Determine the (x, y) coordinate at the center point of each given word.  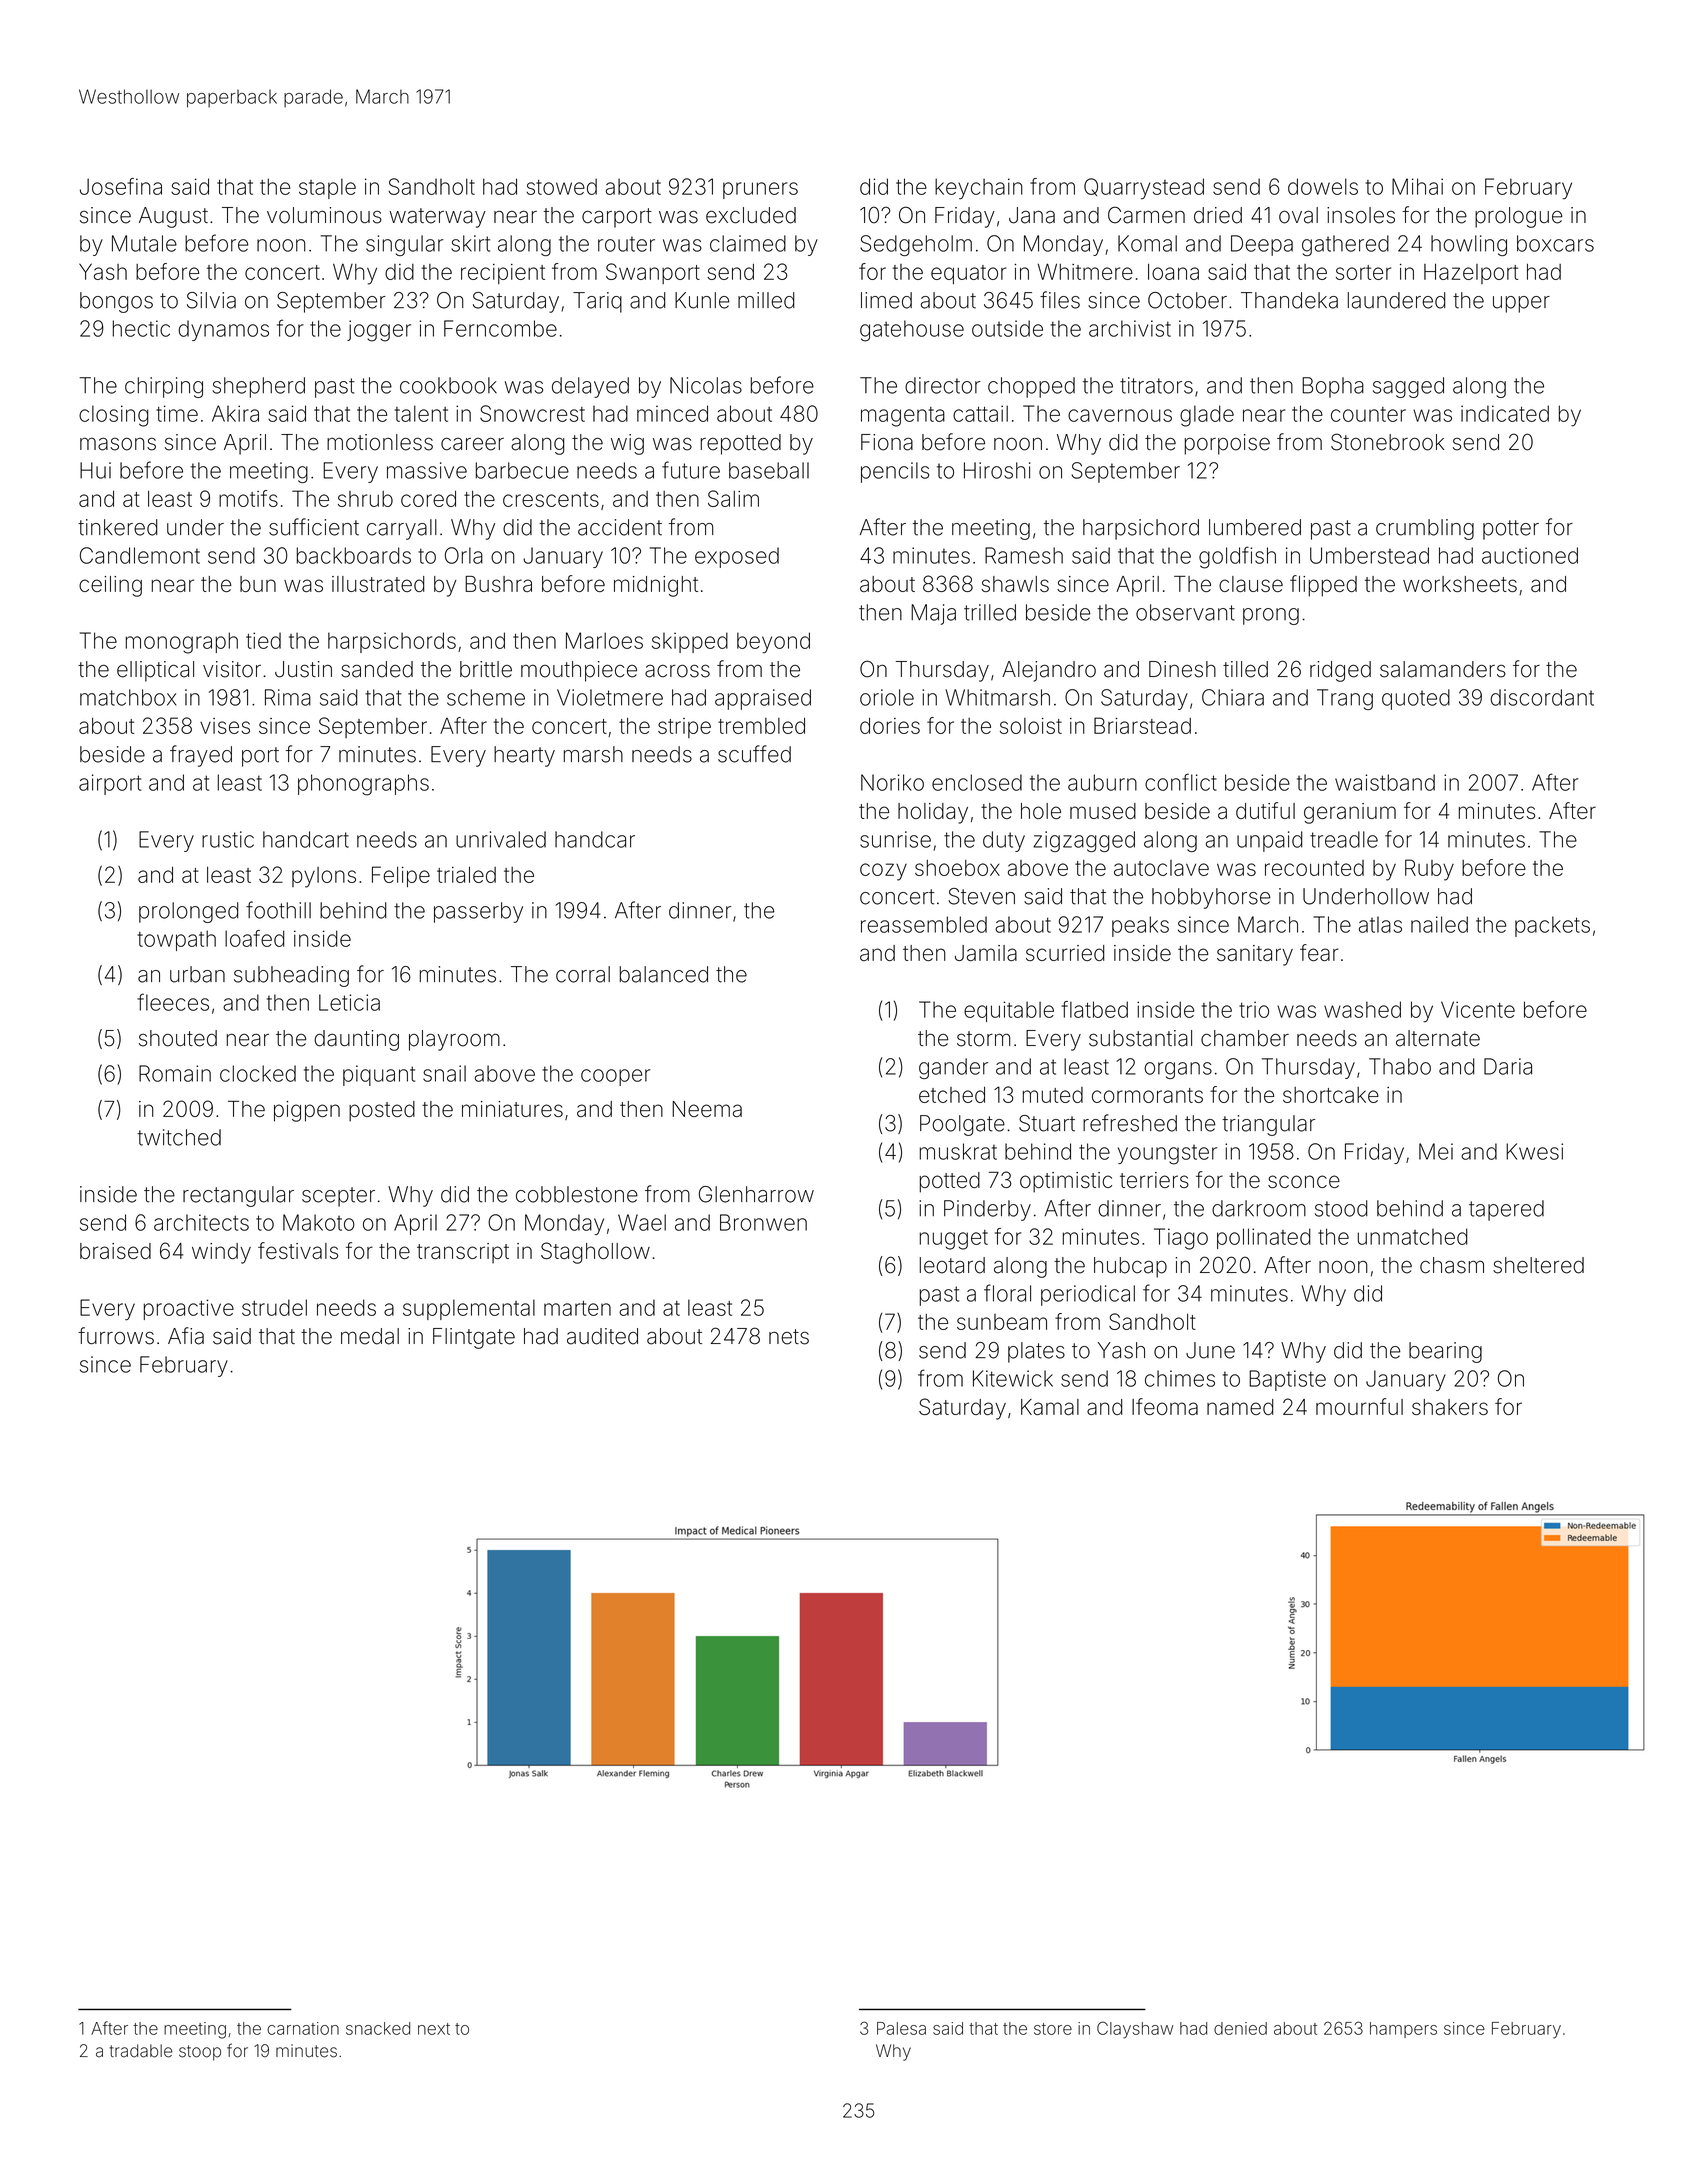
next (434, 2029)
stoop (200, 2053)
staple (327, 188)
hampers (1403, 2030)
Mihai (1417, 186)
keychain (979, 189)
